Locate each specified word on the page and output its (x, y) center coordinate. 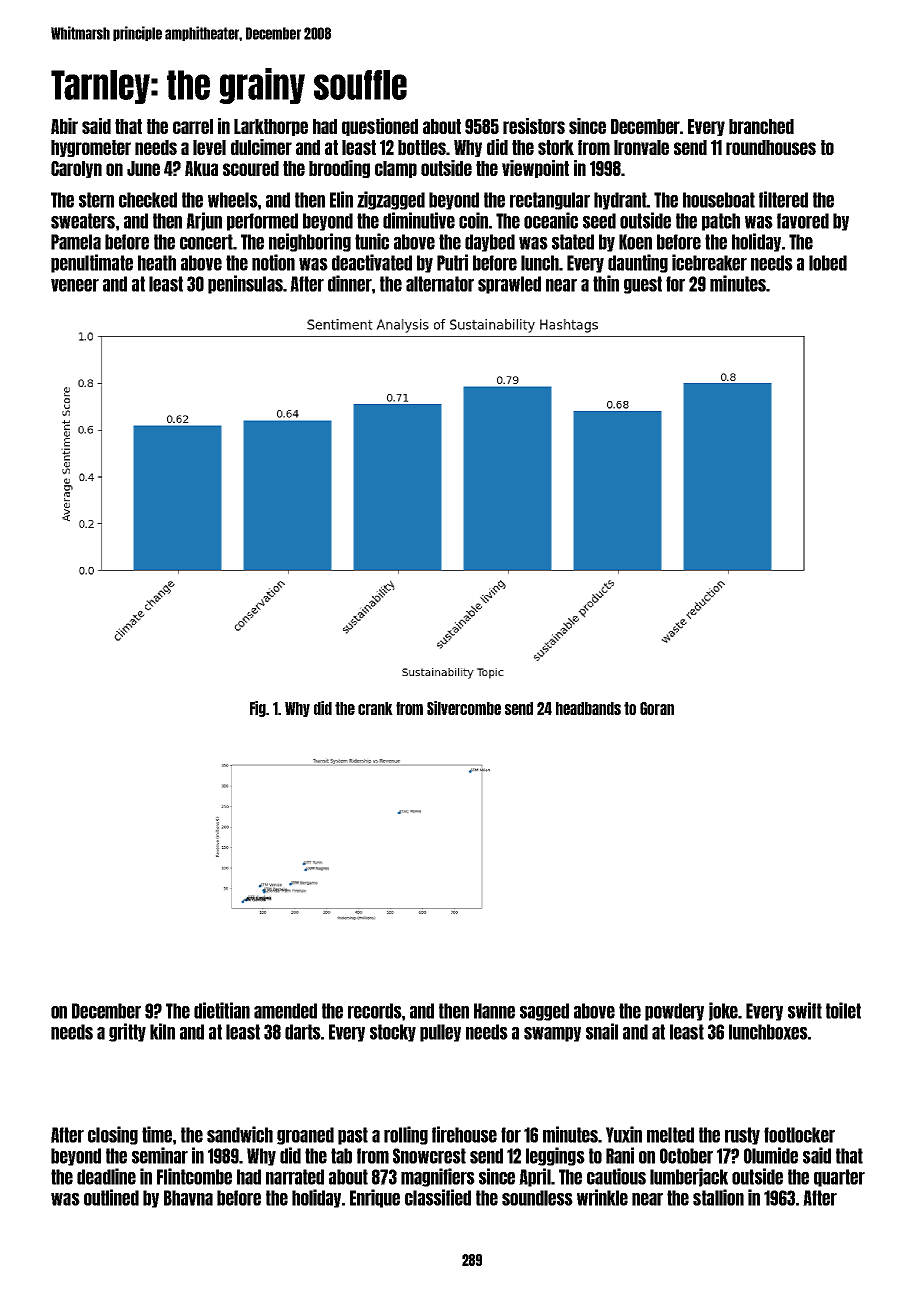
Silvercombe (464, 708)
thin (606, 283)
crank (375, 708)
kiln (162, 1031)
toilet (843, 1010)
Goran (657, 708)
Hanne (494, 1011)
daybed (490, 243)
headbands (588, 708)
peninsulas (245, 284)
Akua (201, 168)
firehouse (464, 1134)
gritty (127, 1032)
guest (643, 285)
